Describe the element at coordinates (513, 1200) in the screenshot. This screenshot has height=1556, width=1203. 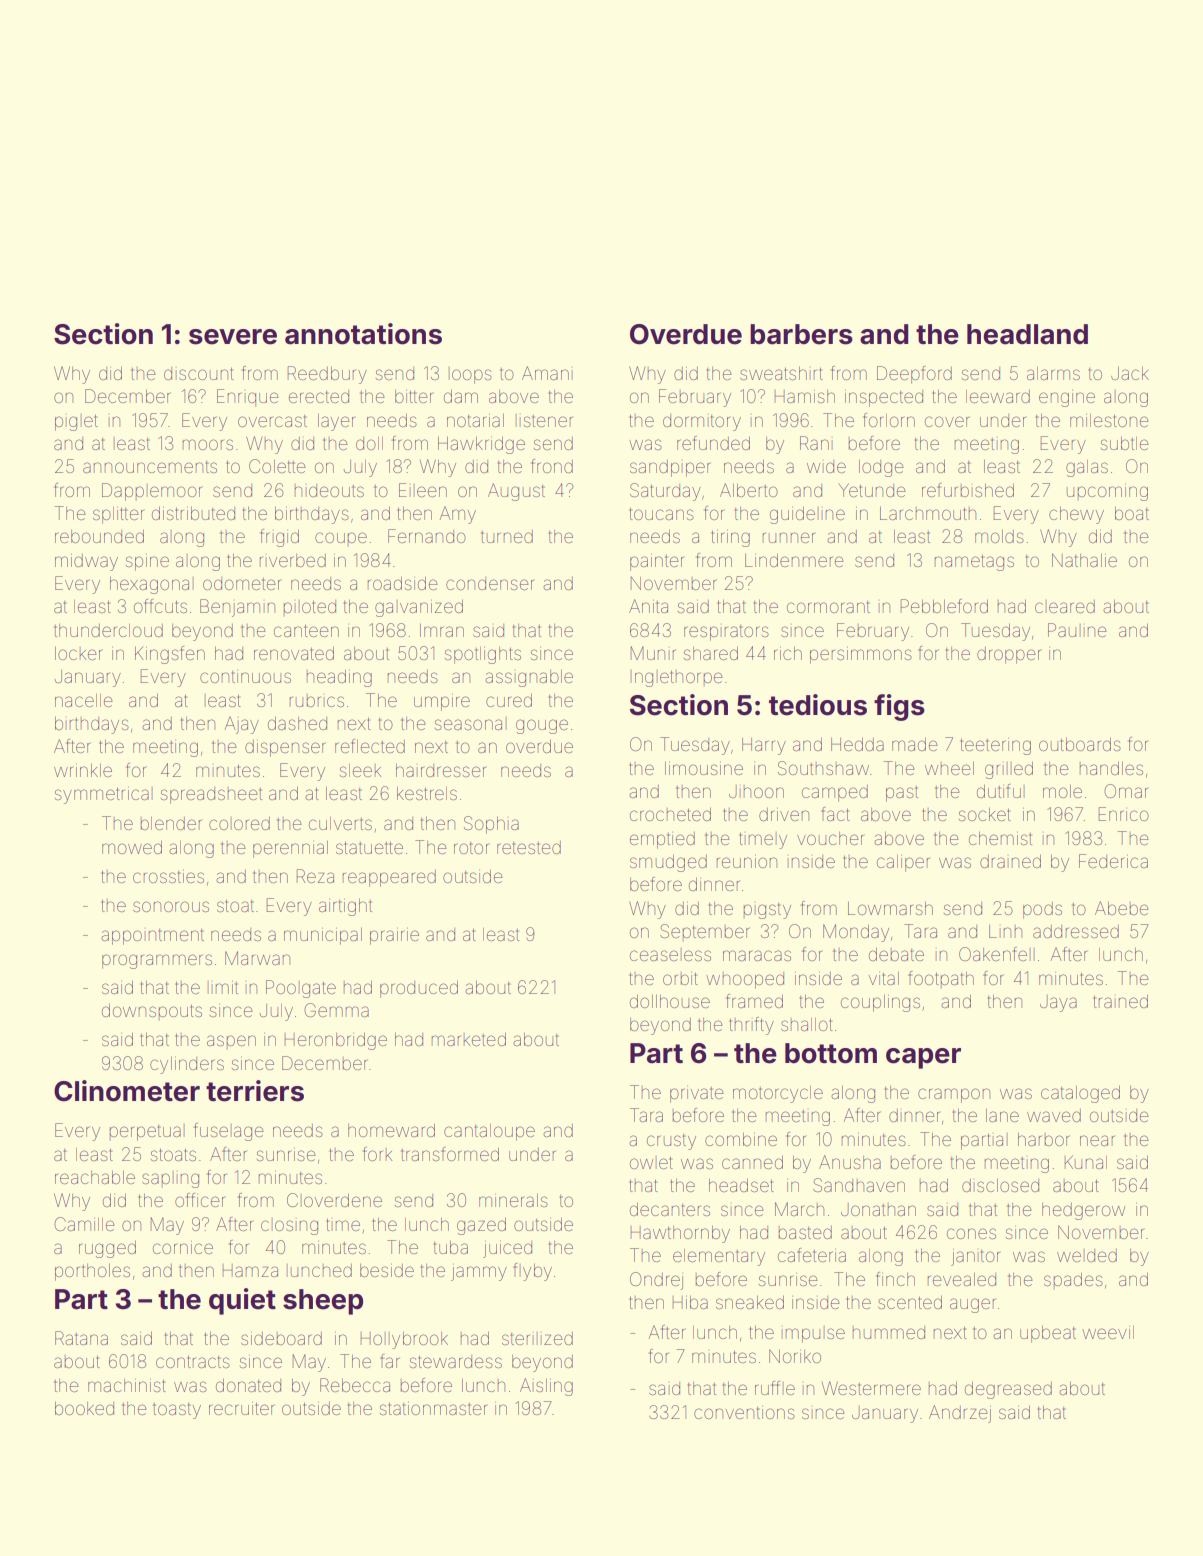
I see `minerals` at that location.
